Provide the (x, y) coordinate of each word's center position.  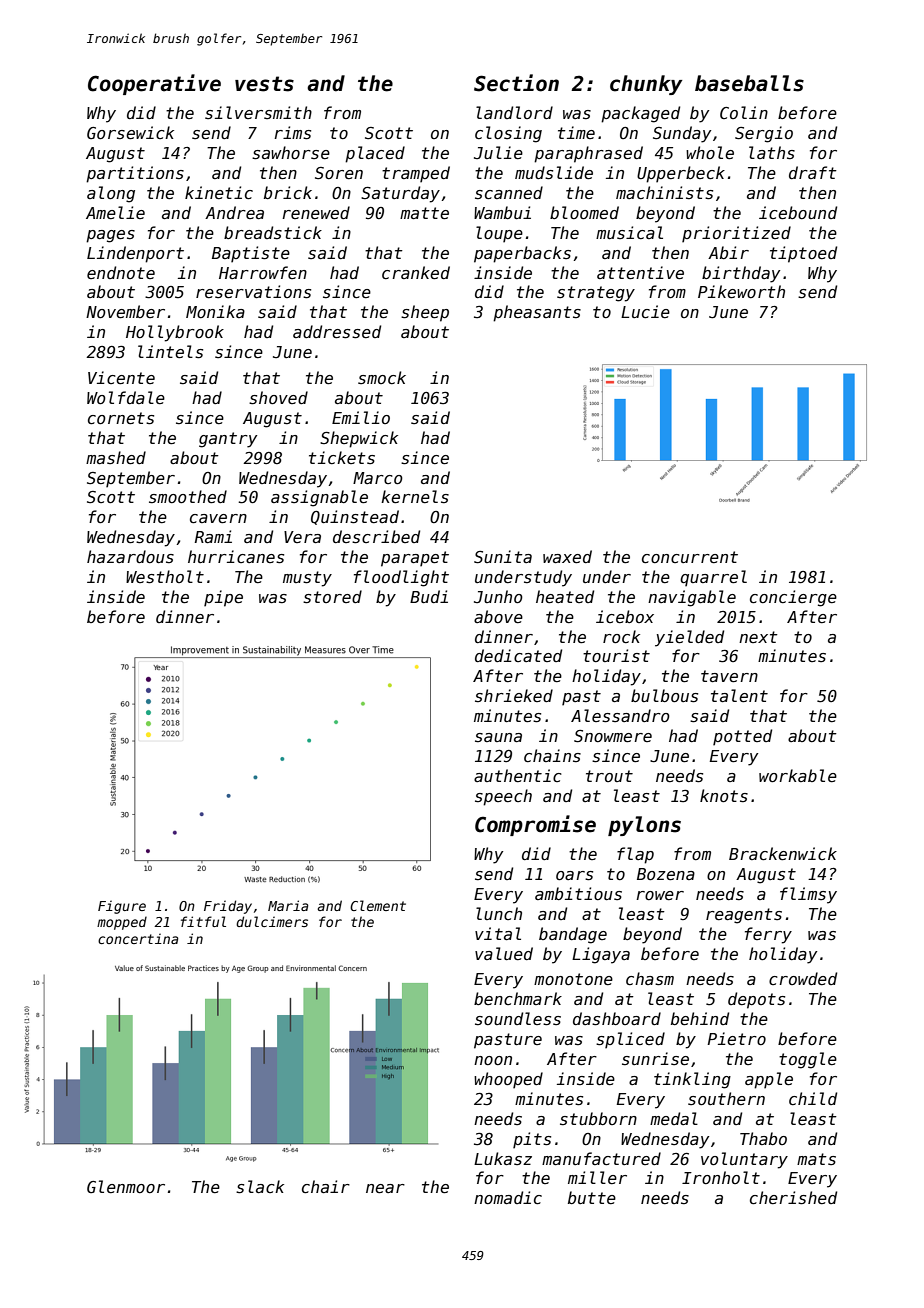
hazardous (130, 556)
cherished (793, 1198)
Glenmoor (126, 1186)
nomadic (508, 1197)
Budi (429, 596)
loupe (499, 234)
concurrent (690, 557)
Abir (728, 252)
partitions (135, 174)
